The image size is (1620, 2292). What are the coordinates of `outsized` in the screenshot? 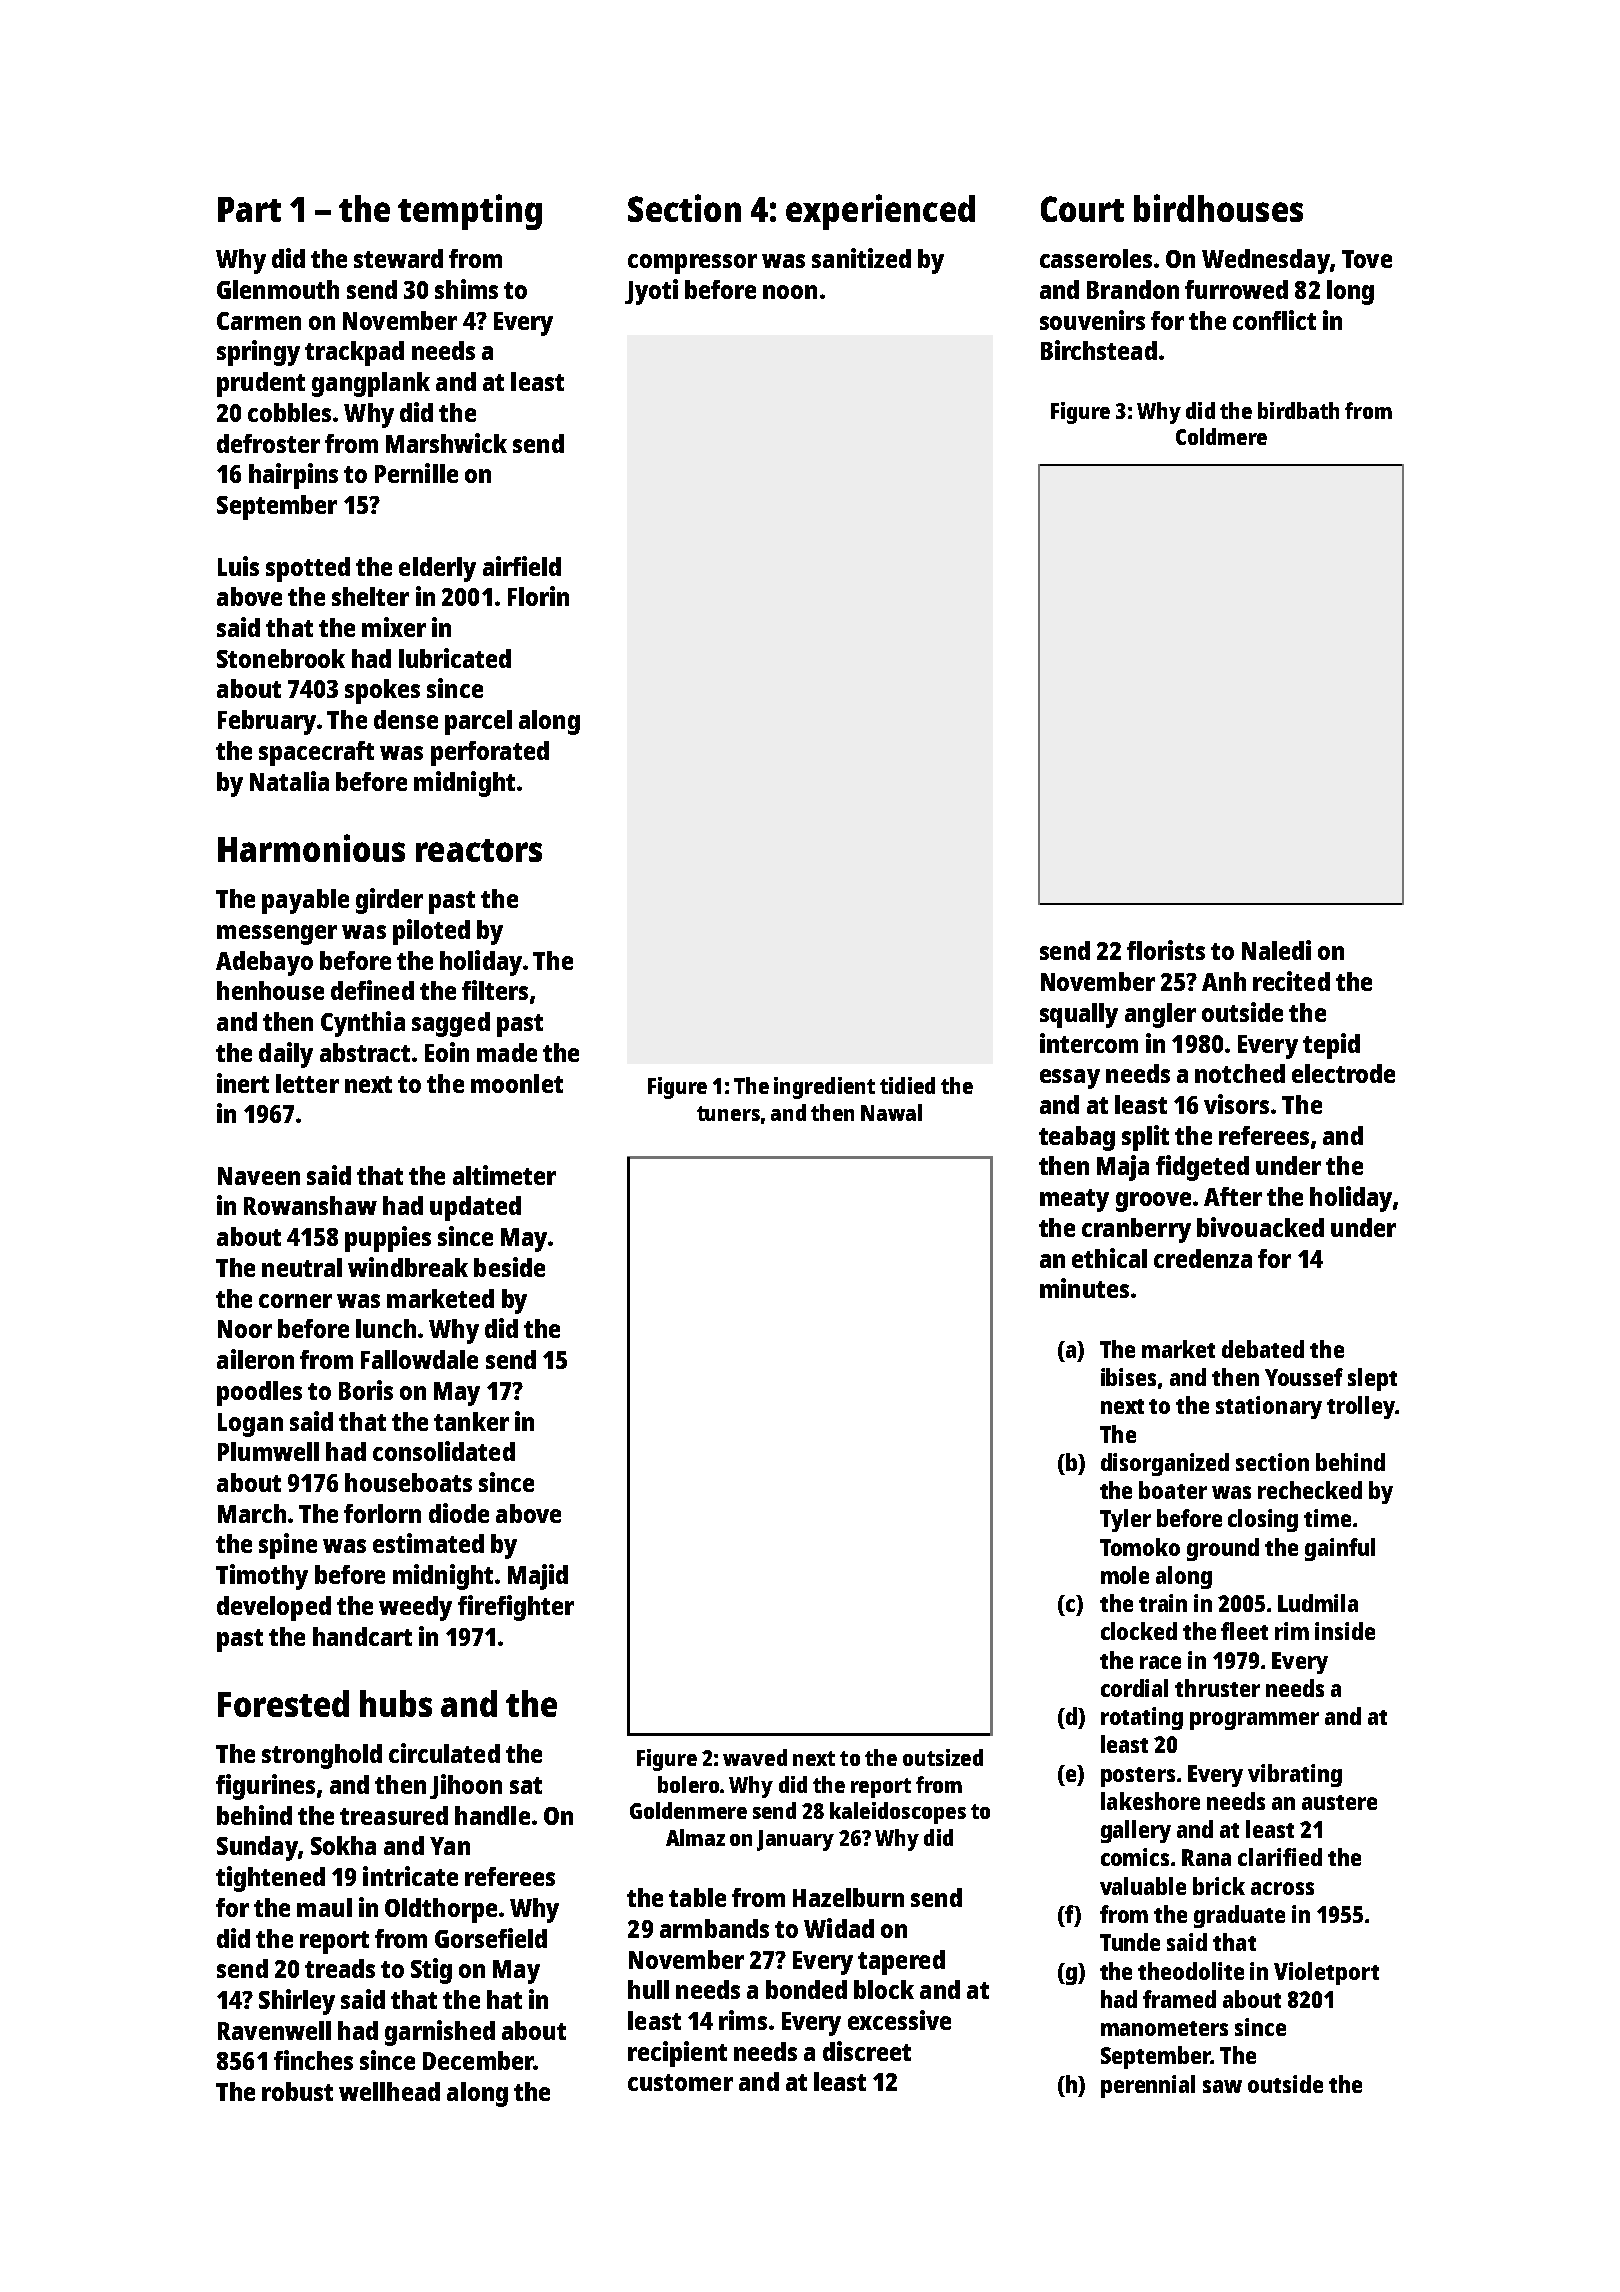 It's located at (943, 1757).
